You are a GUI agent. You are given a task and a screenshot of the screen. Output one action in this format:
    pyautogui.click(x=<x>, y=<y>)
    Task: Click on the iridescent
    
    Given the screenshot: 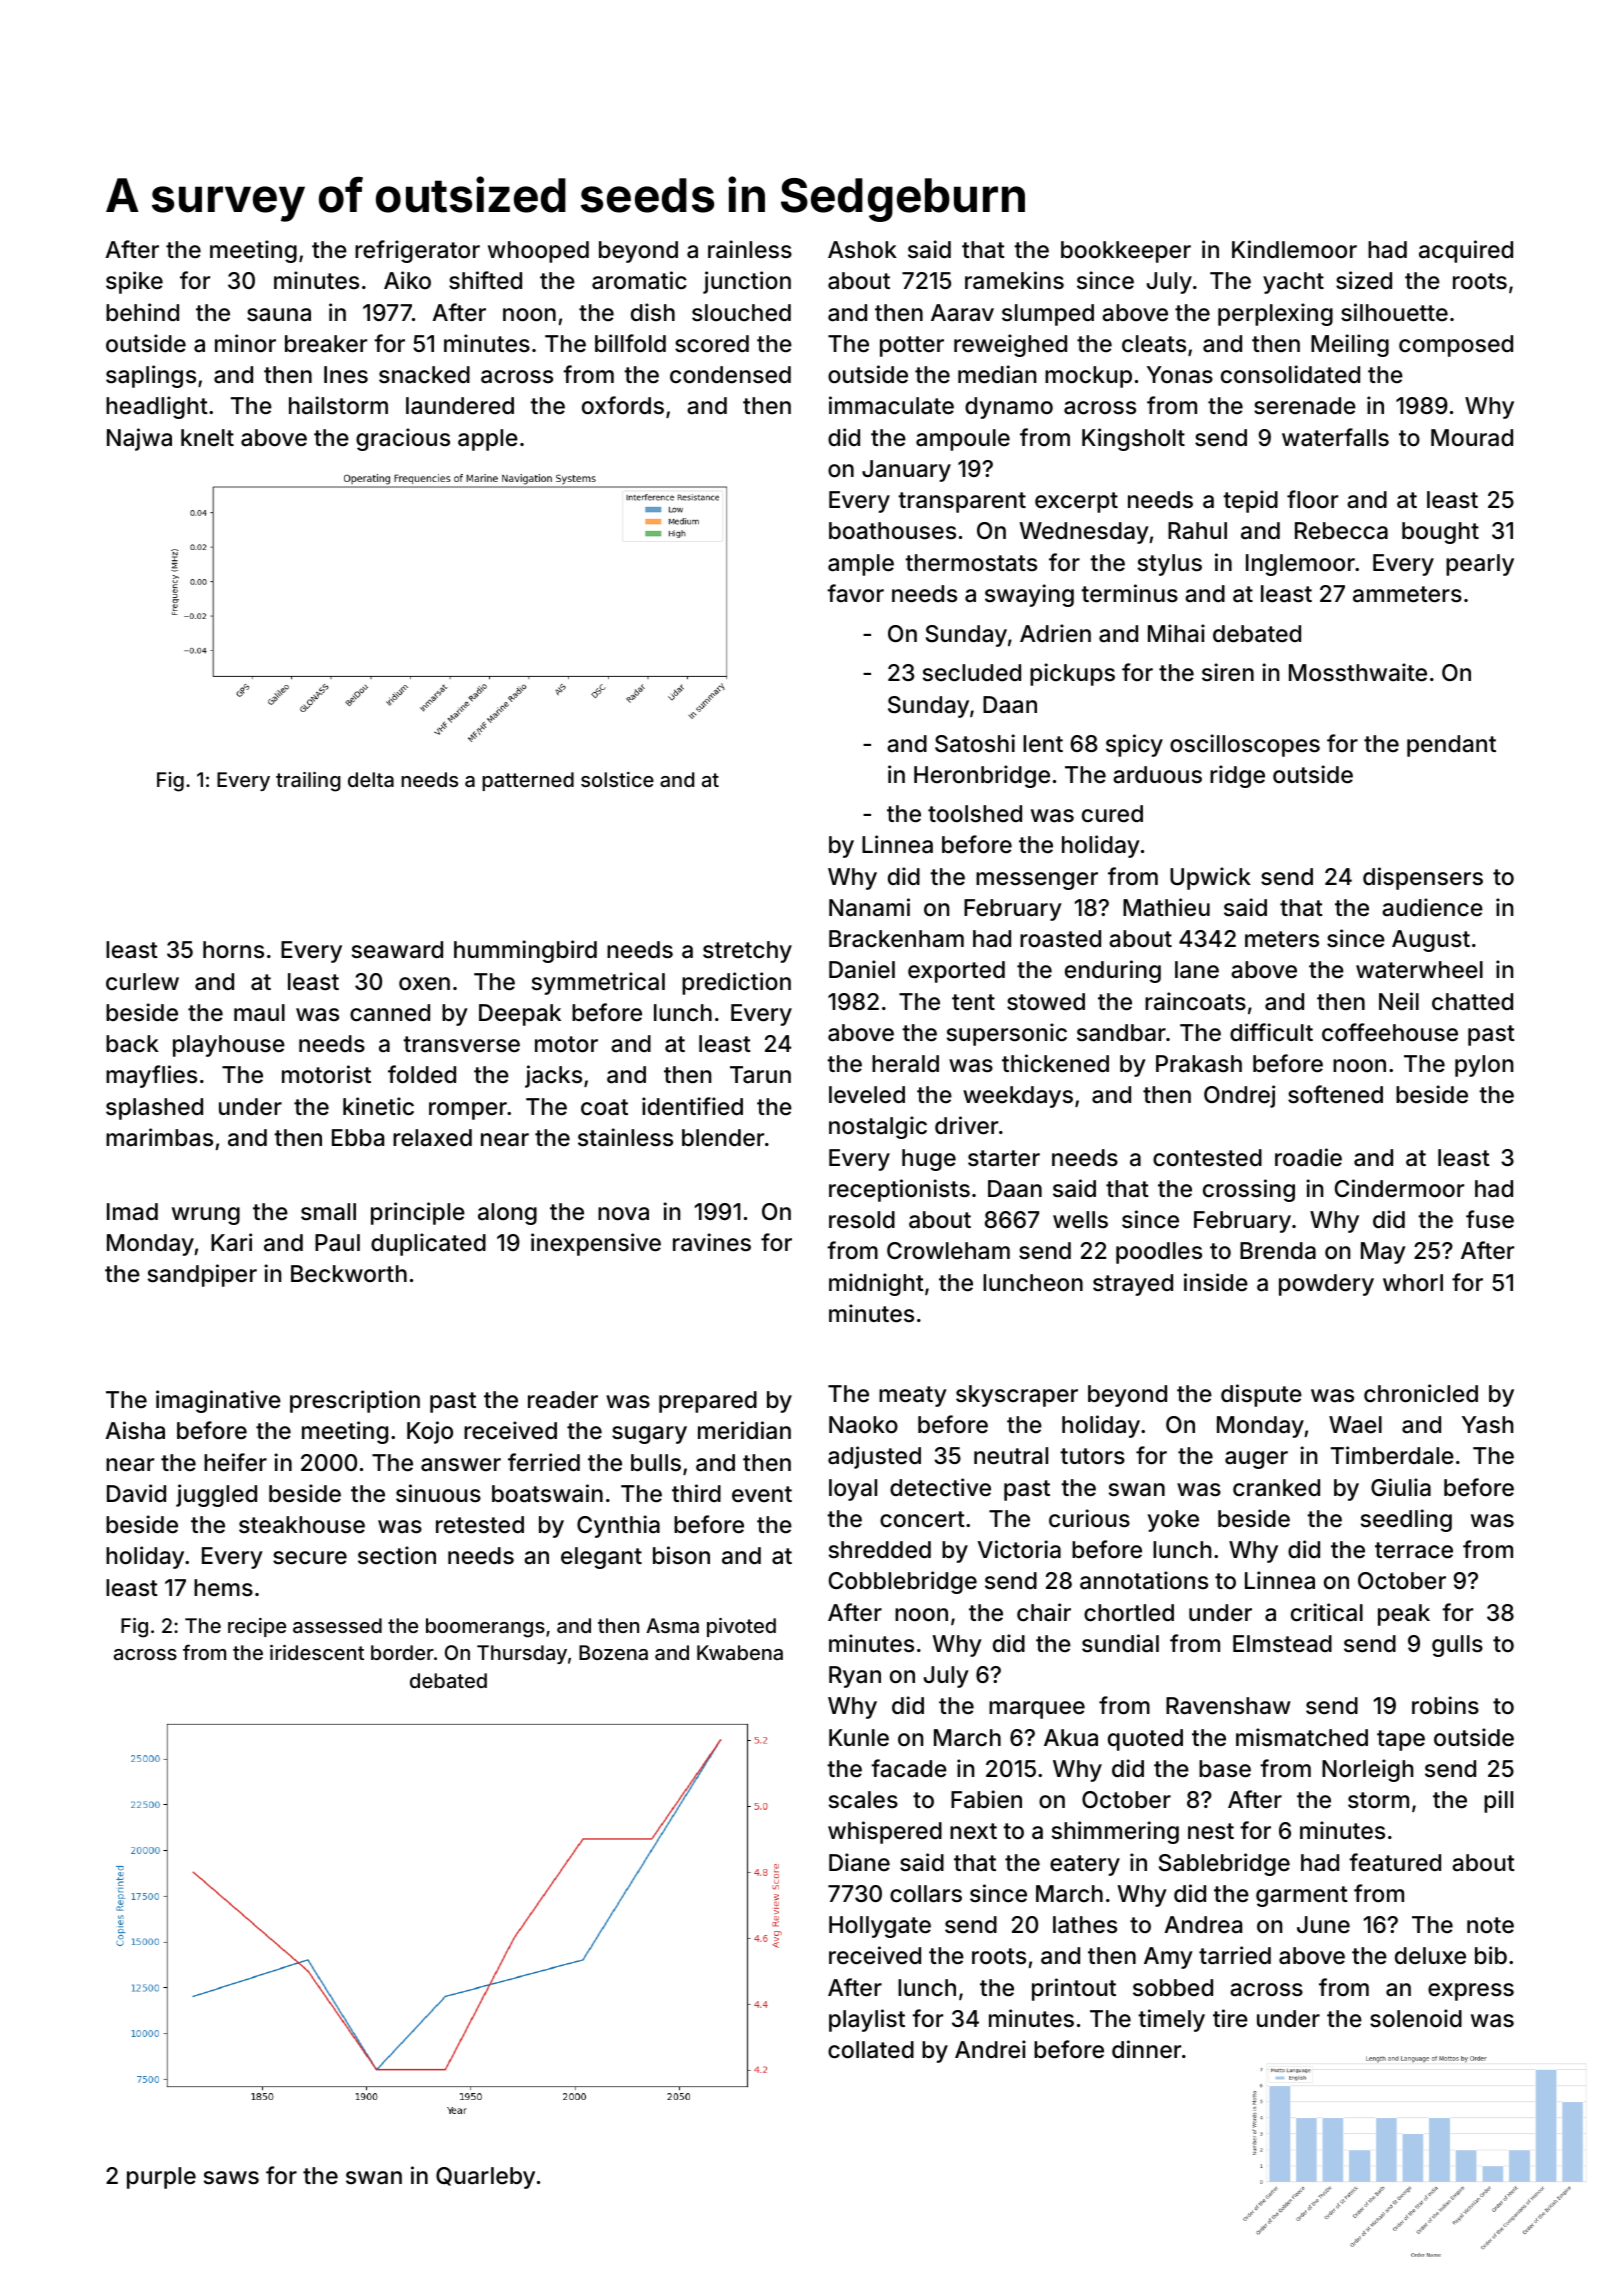 What is the action you would take?
    pyautogui.click(x=317, y=1652)
